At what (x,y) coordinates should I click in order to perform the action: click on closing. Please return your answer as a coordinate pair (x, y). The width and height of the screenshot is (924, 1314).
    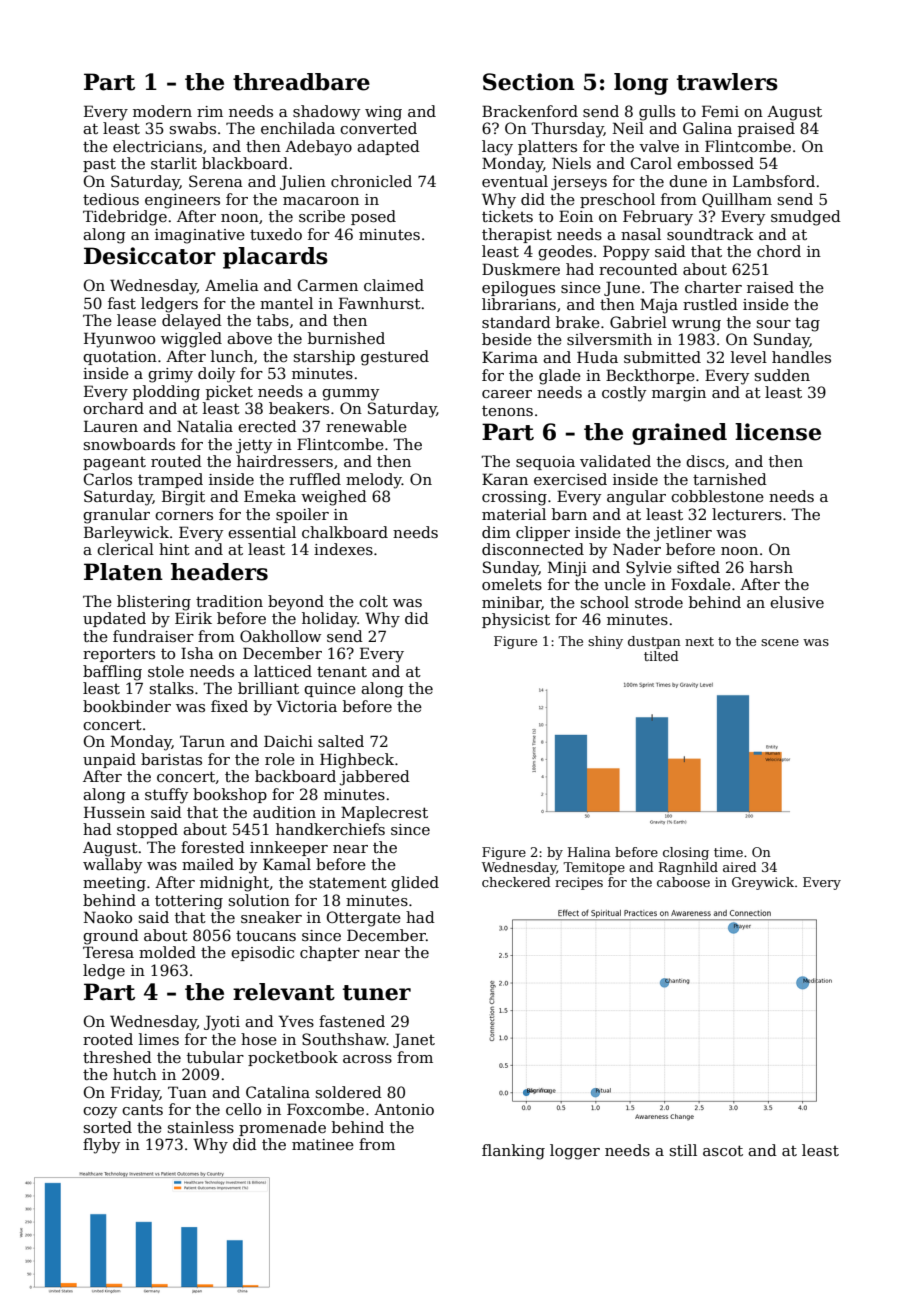
    Looking at the image, I should click on (686, 853).
